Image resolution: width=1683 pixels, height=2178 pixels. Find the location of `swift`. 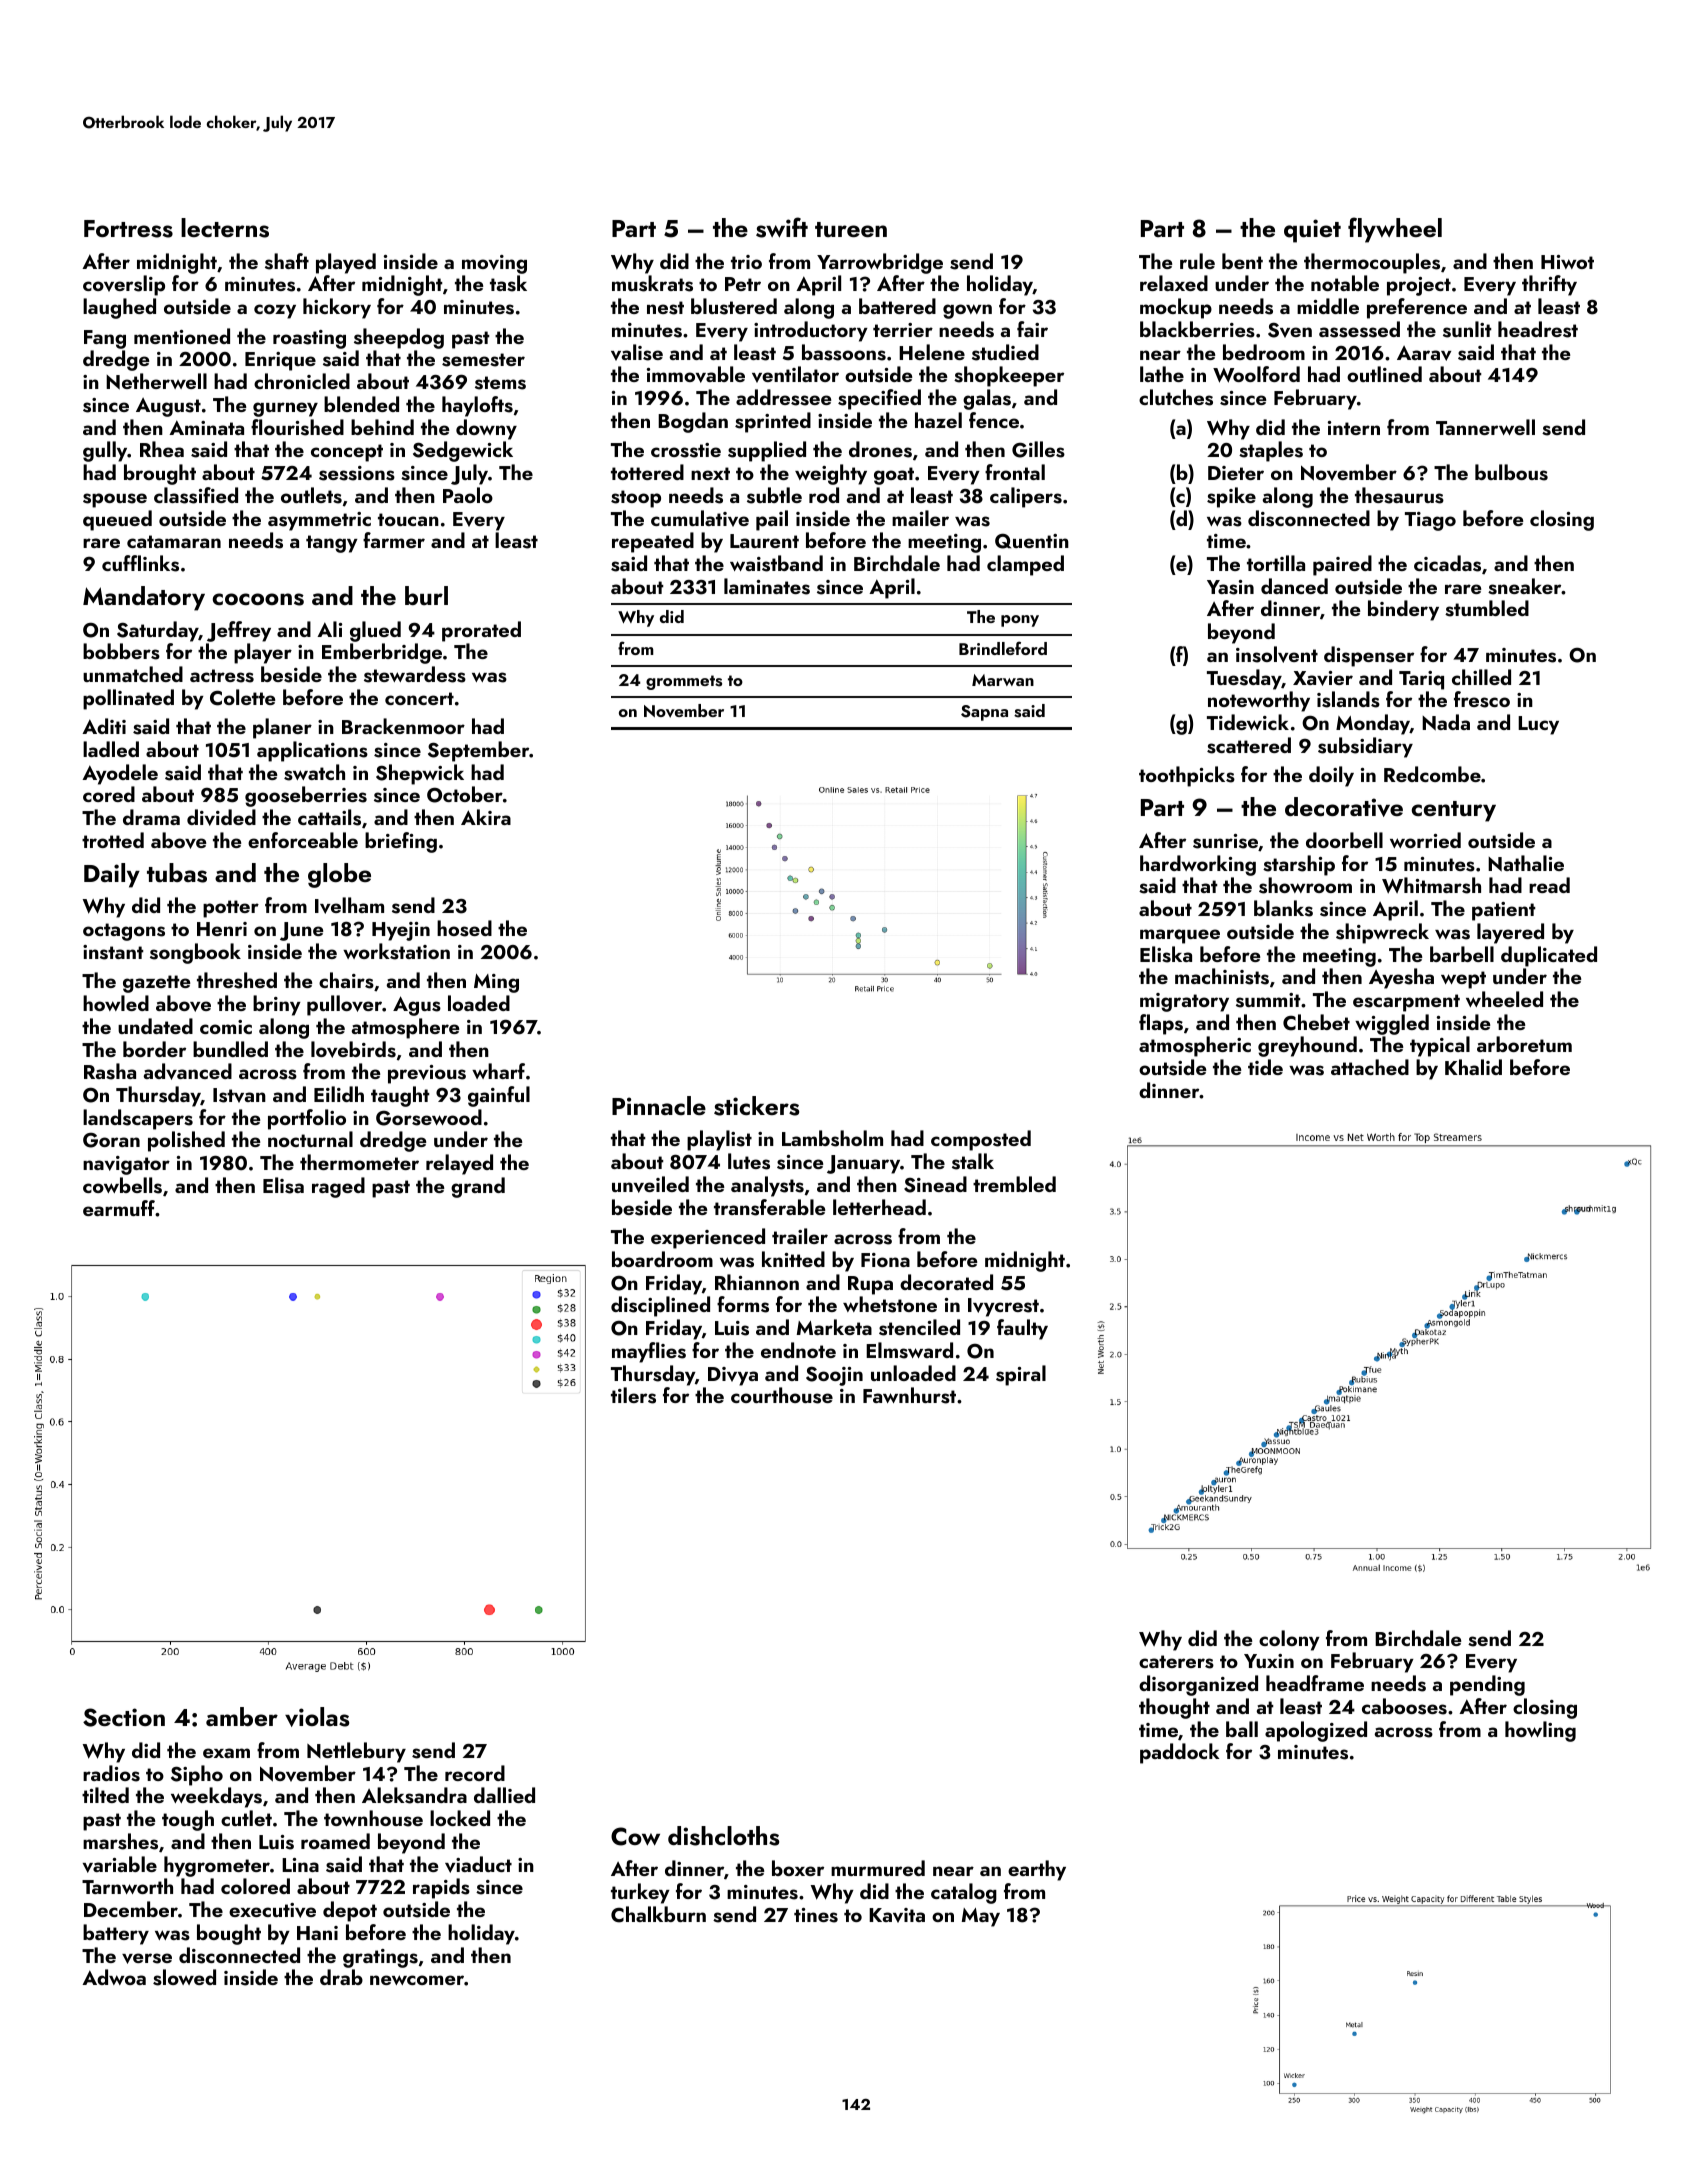

swift is located at coordinates (782, 227).
